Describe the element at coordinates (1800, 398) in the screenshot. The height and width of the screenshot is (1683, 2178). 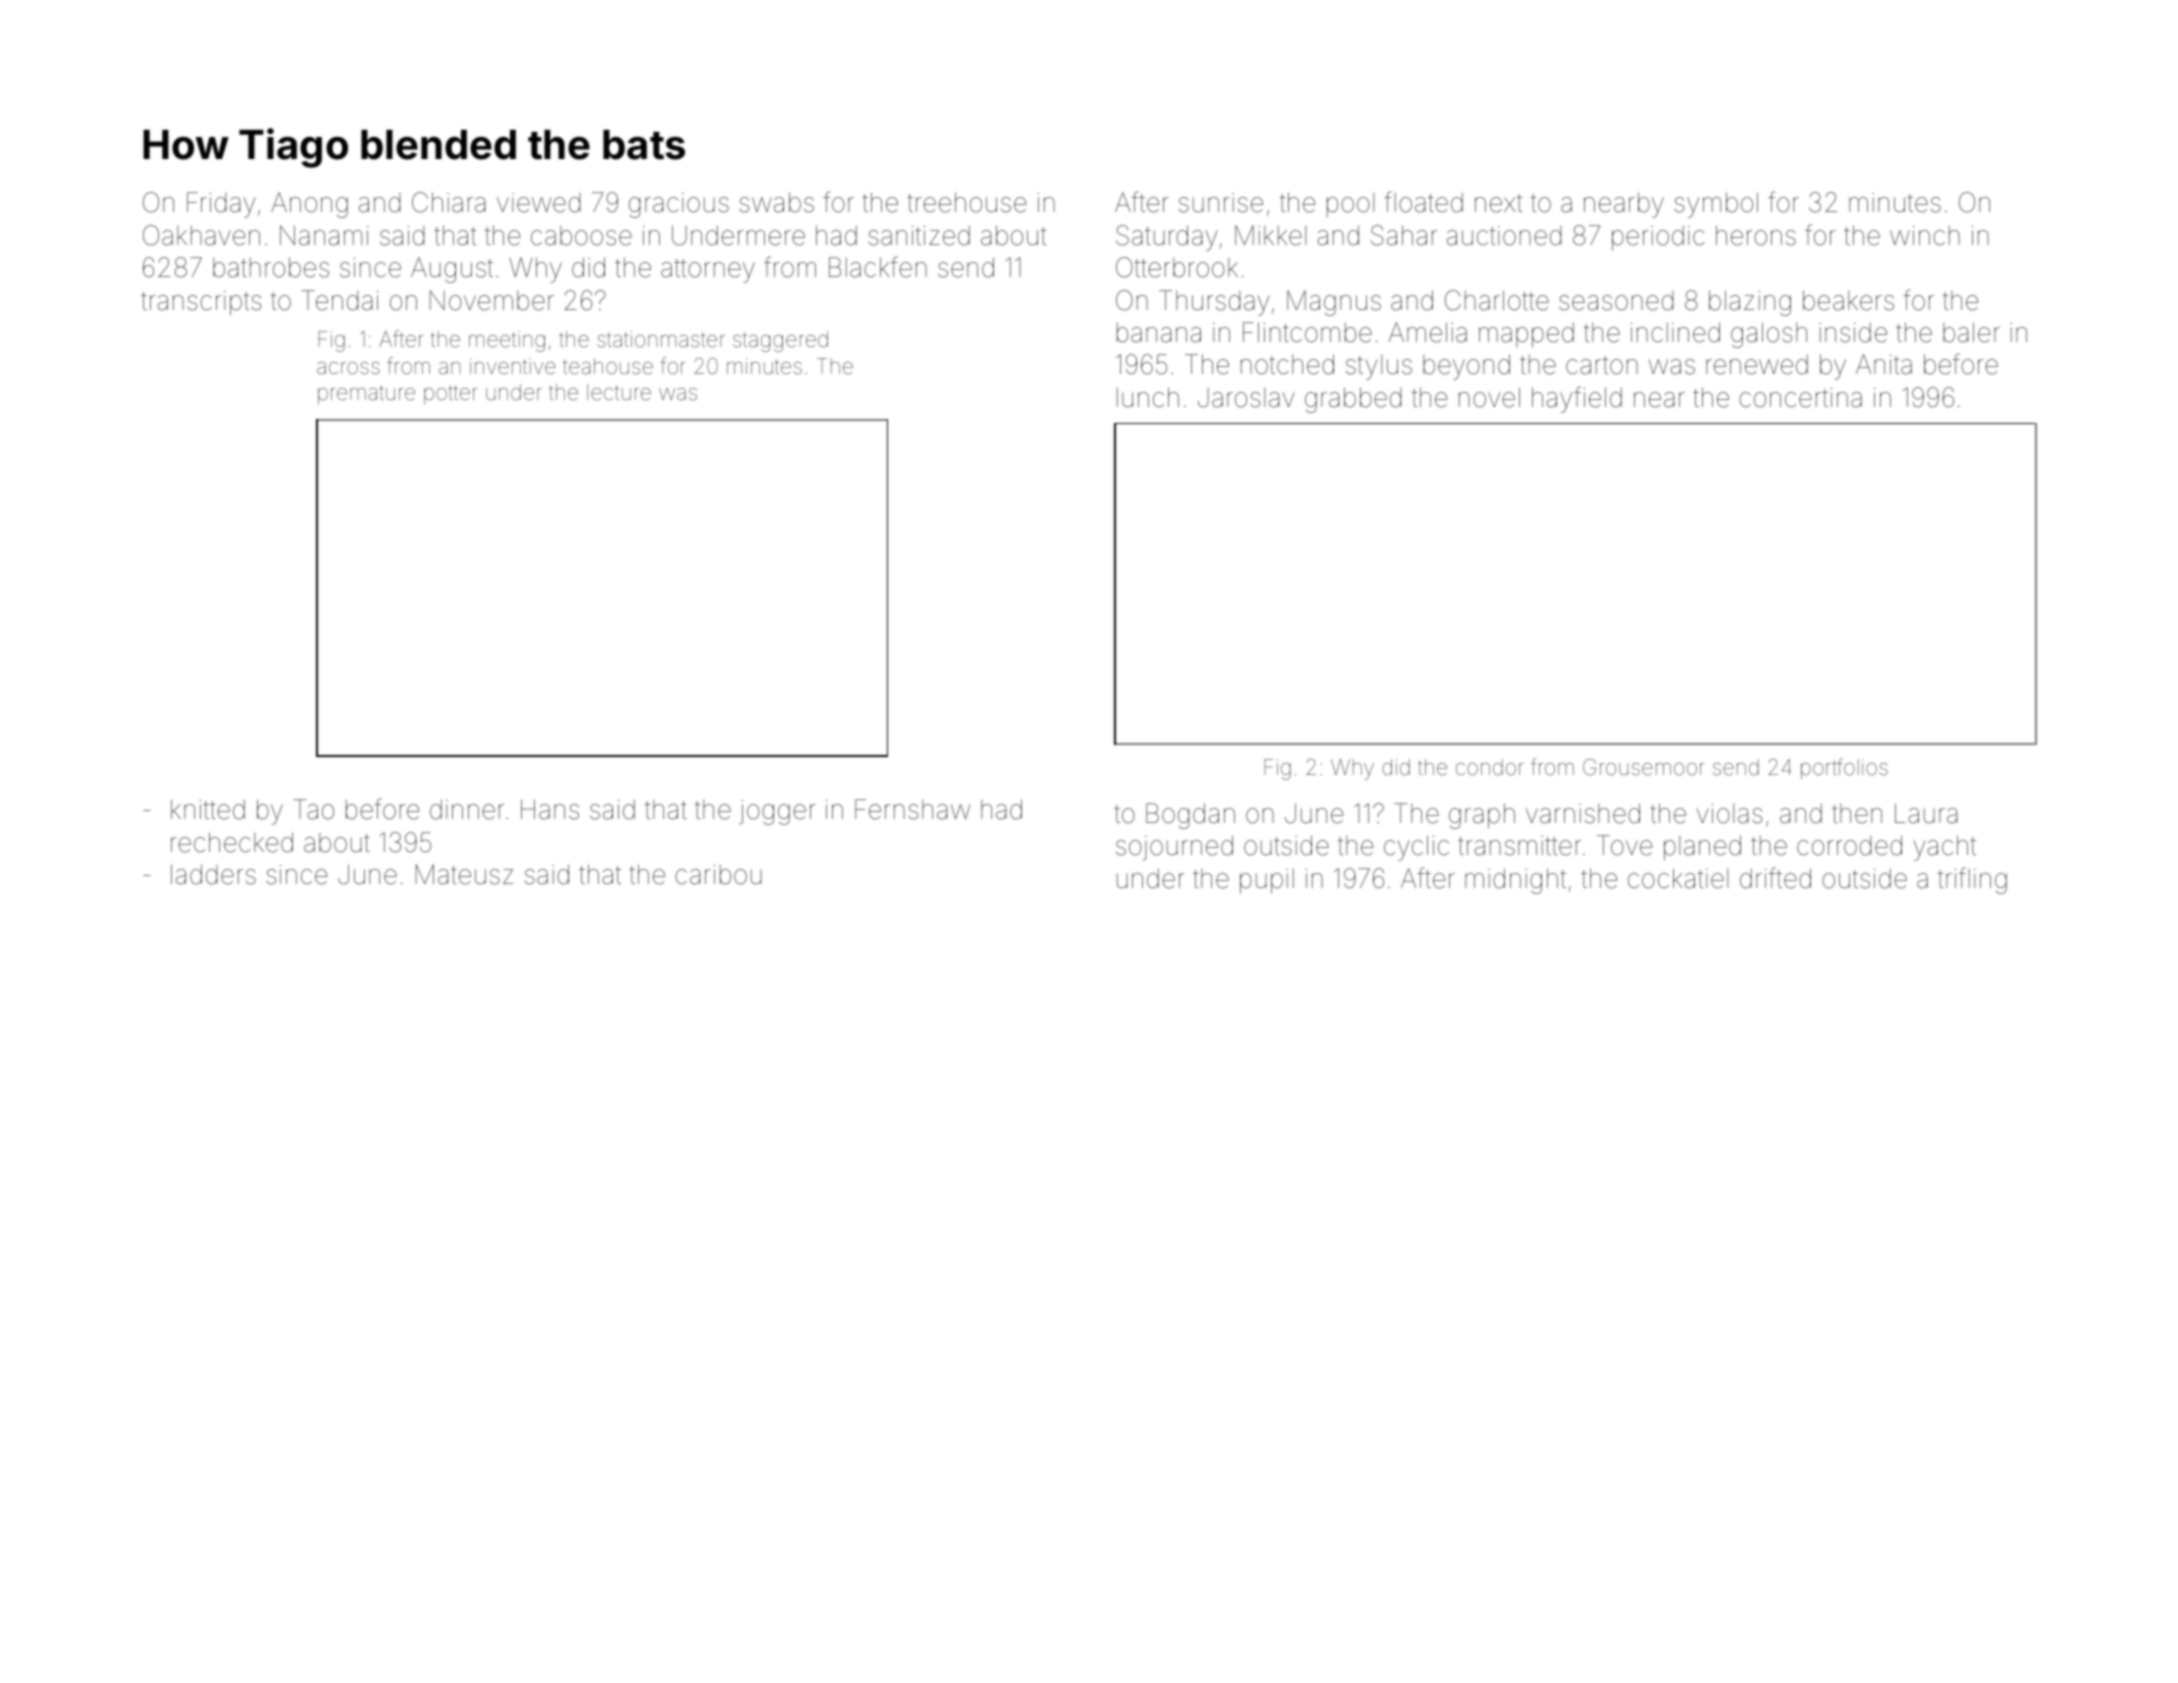
I see `concertina` at that location.
